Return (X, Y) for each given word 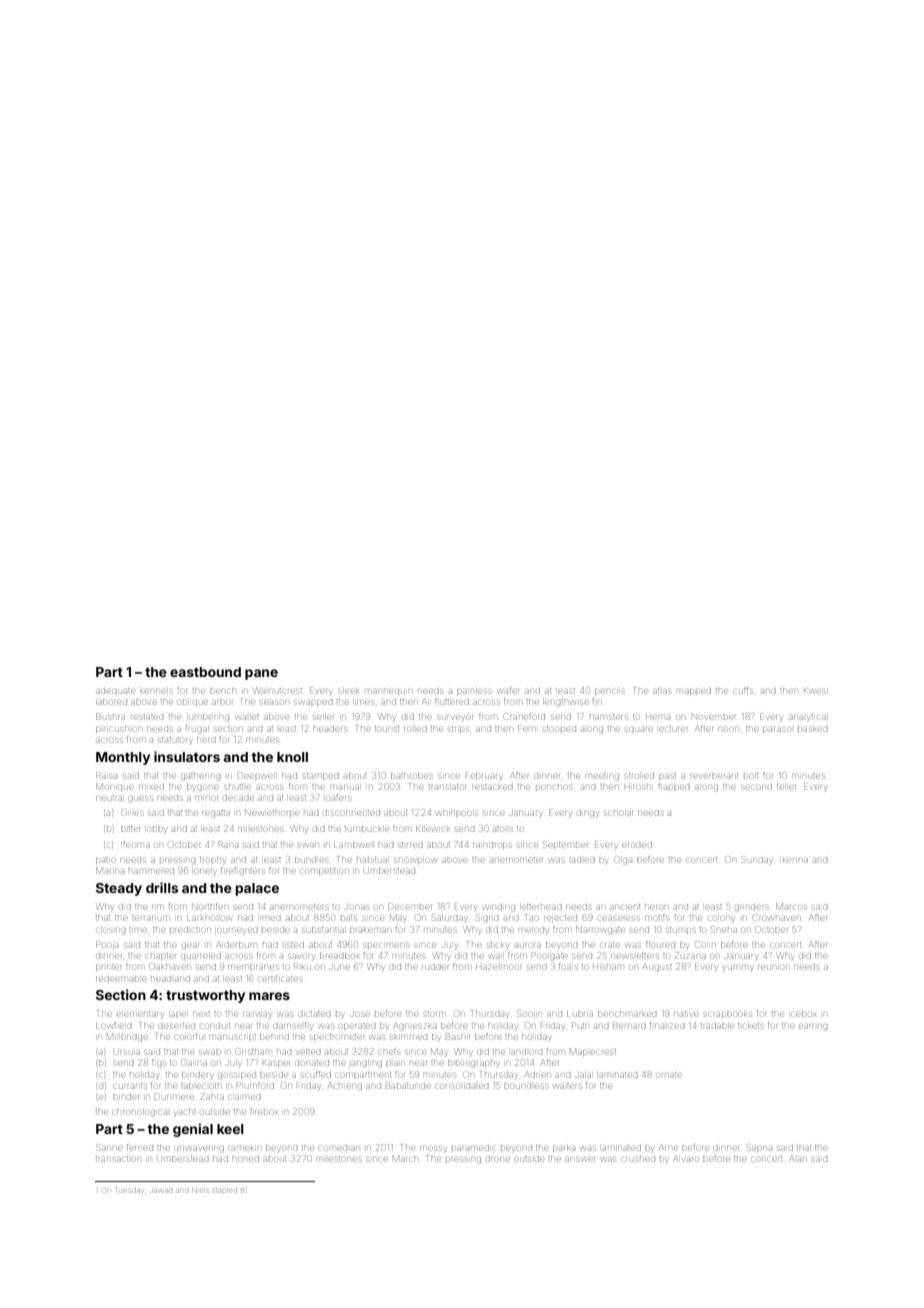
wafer (508, 691)
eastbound (205, 672)
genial (193, 1130)
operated (357, 1026)
